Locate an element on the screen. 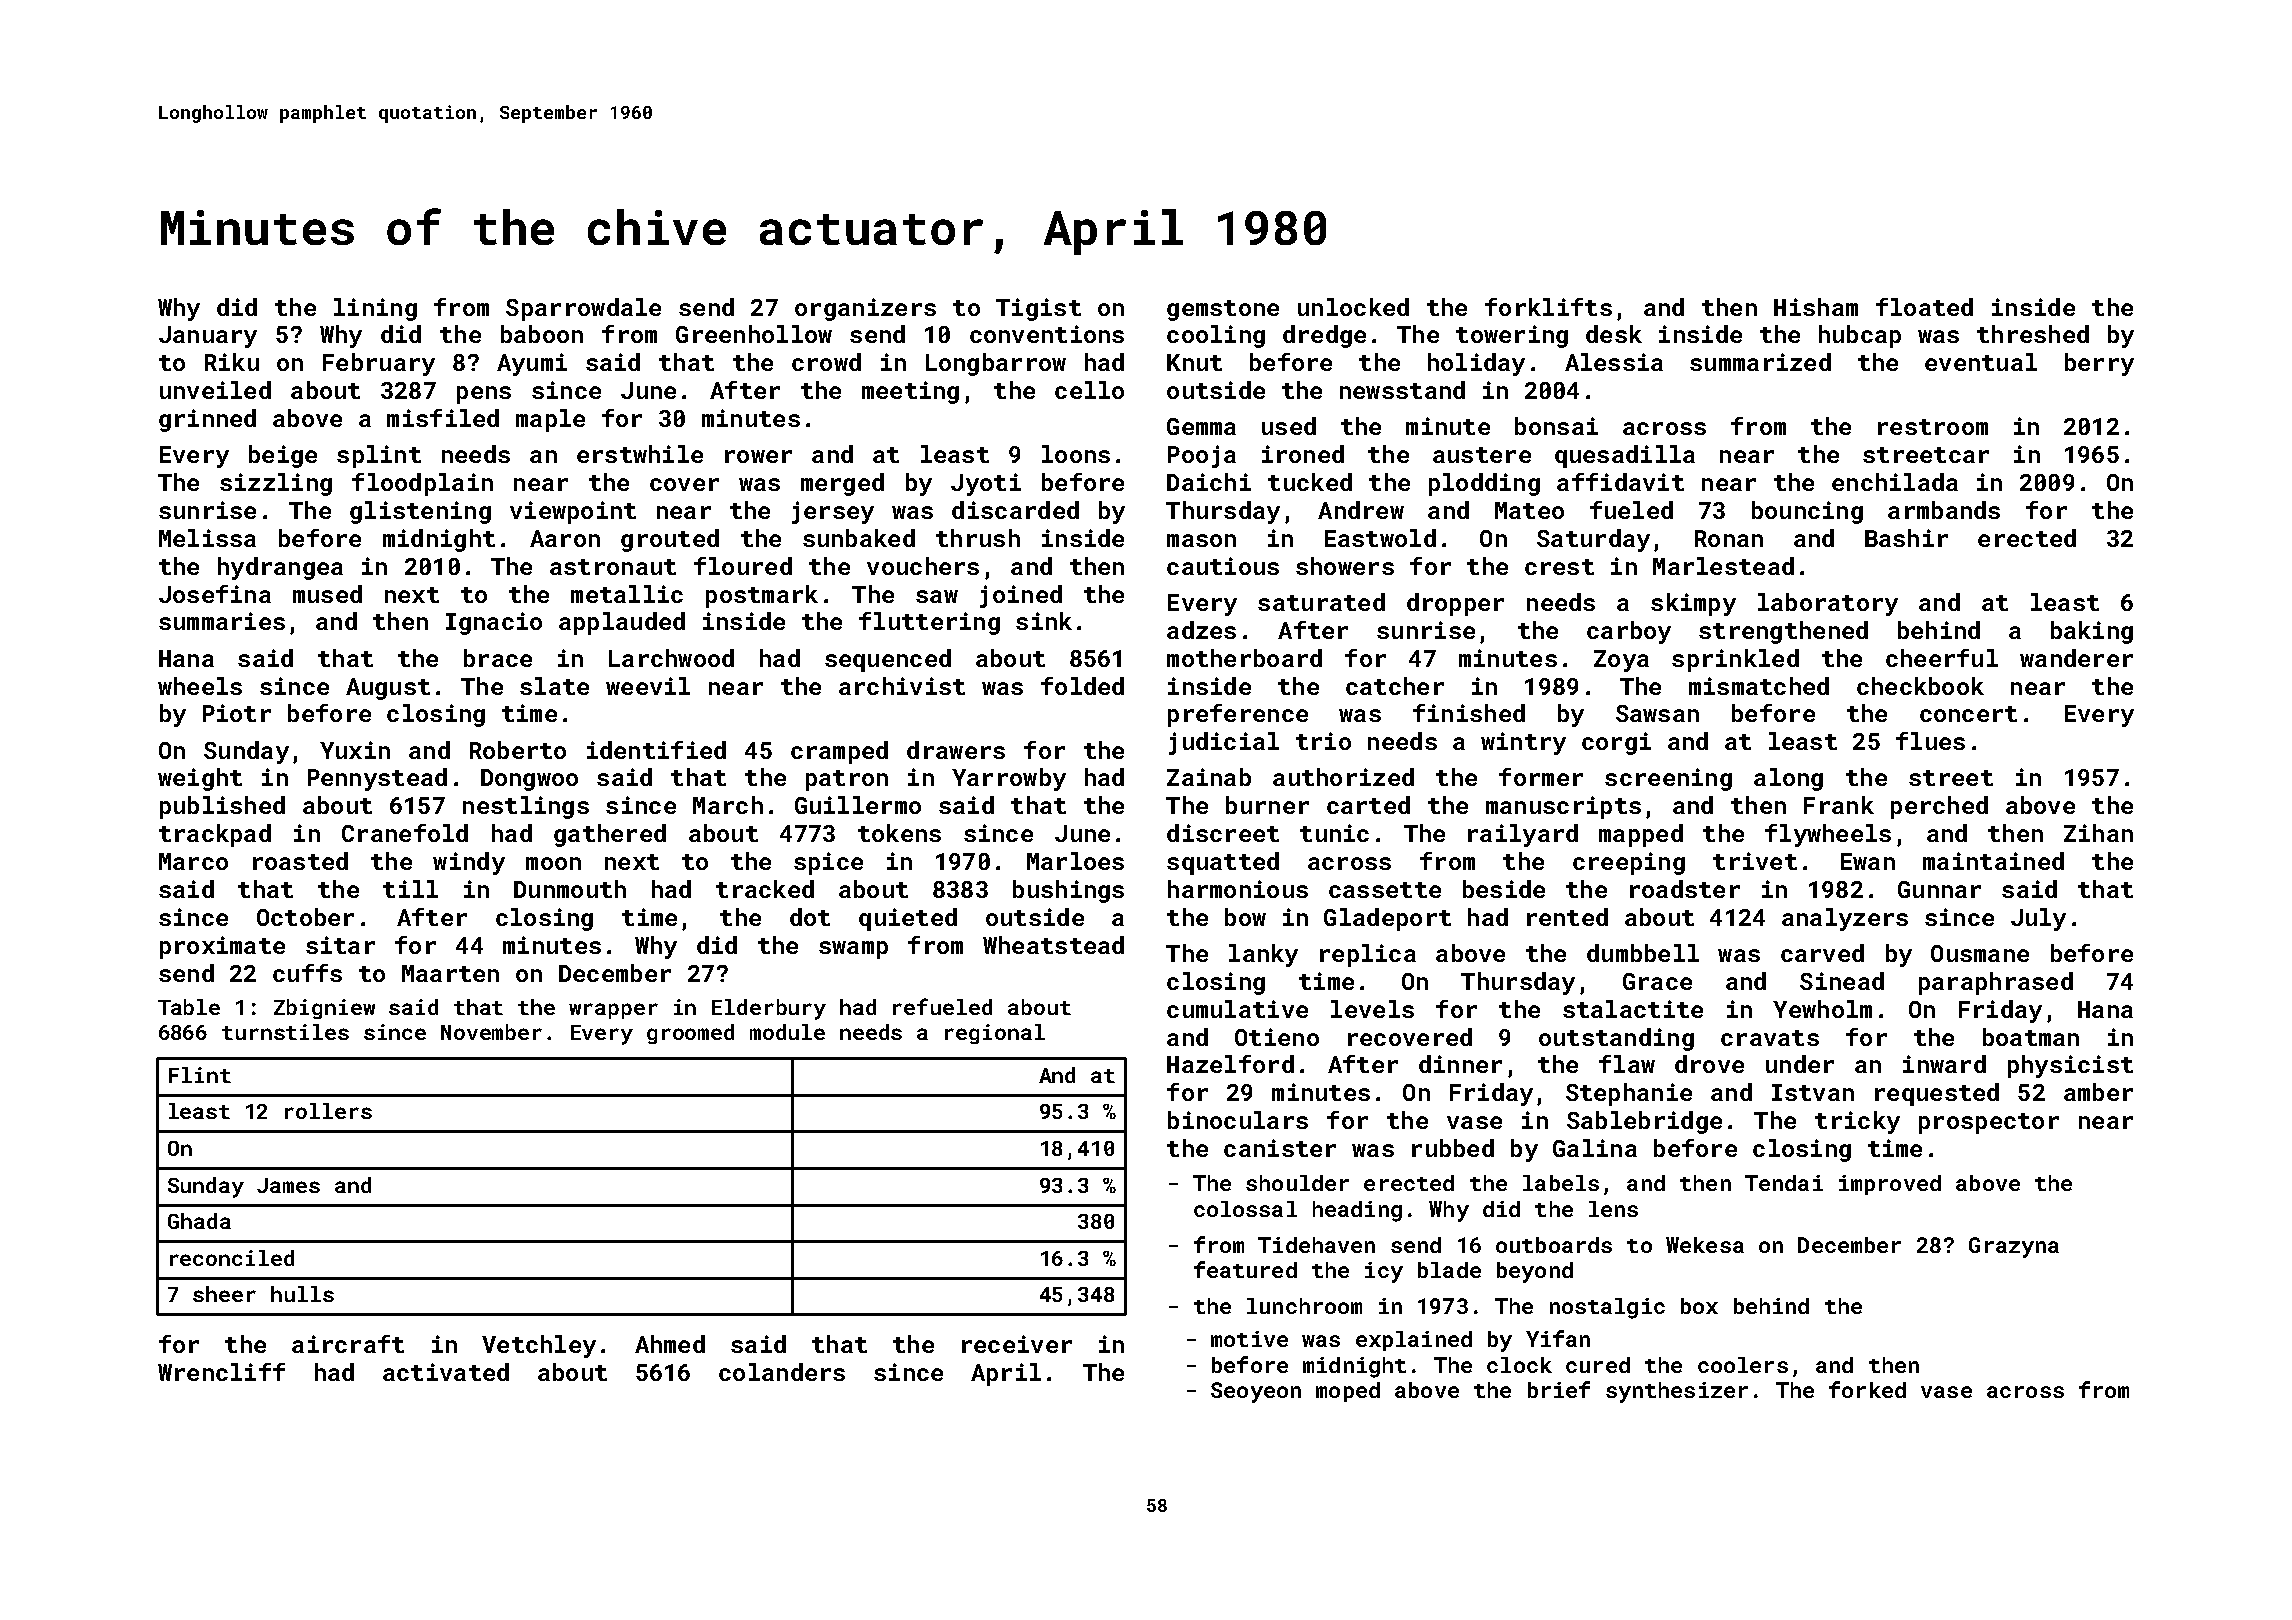 The width and height of the screenshot is (2292, 1620). published is located at coordinates (222, 807).
